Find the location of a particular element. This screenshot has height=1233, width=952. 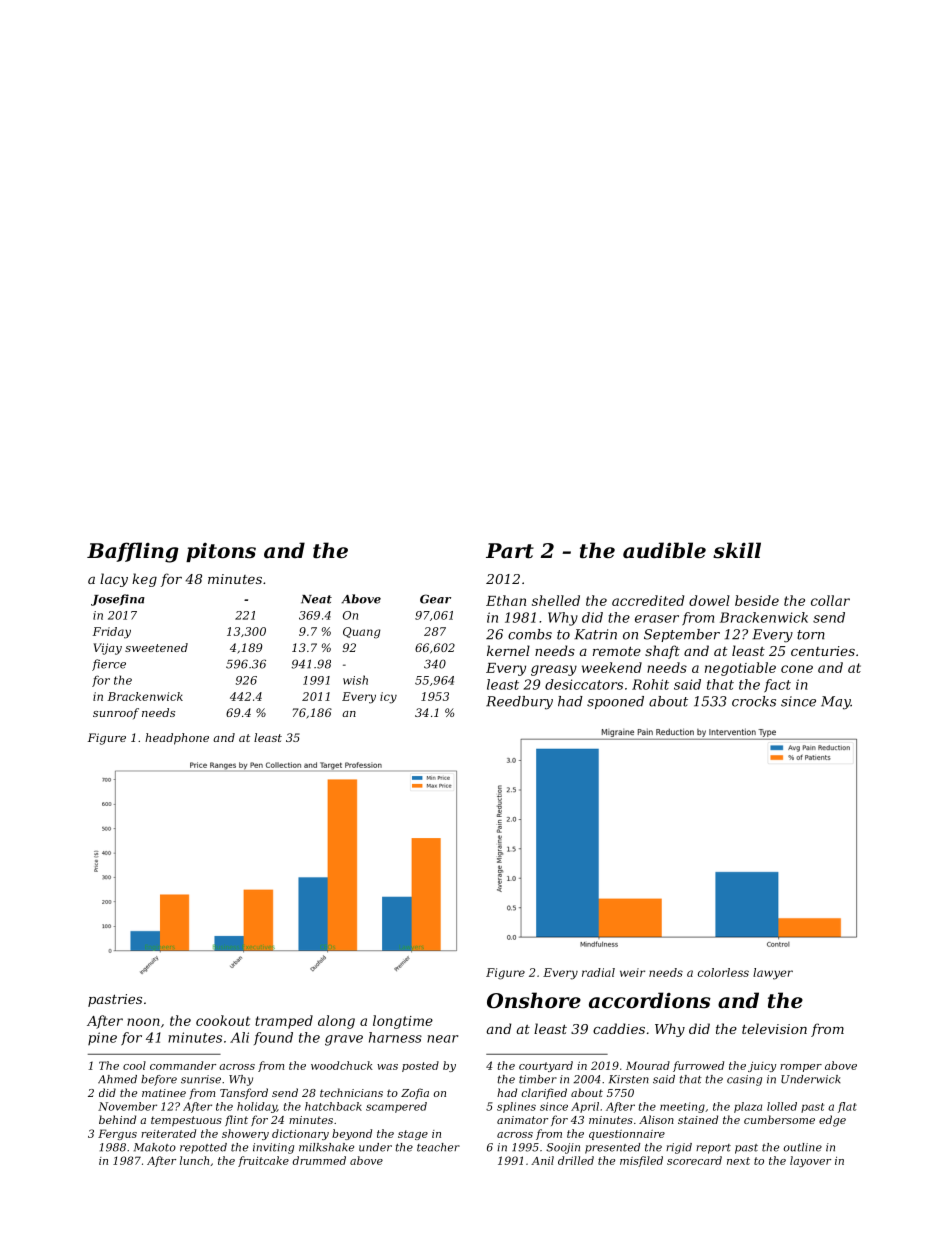

shelled is located at coordinates (556, 600).
